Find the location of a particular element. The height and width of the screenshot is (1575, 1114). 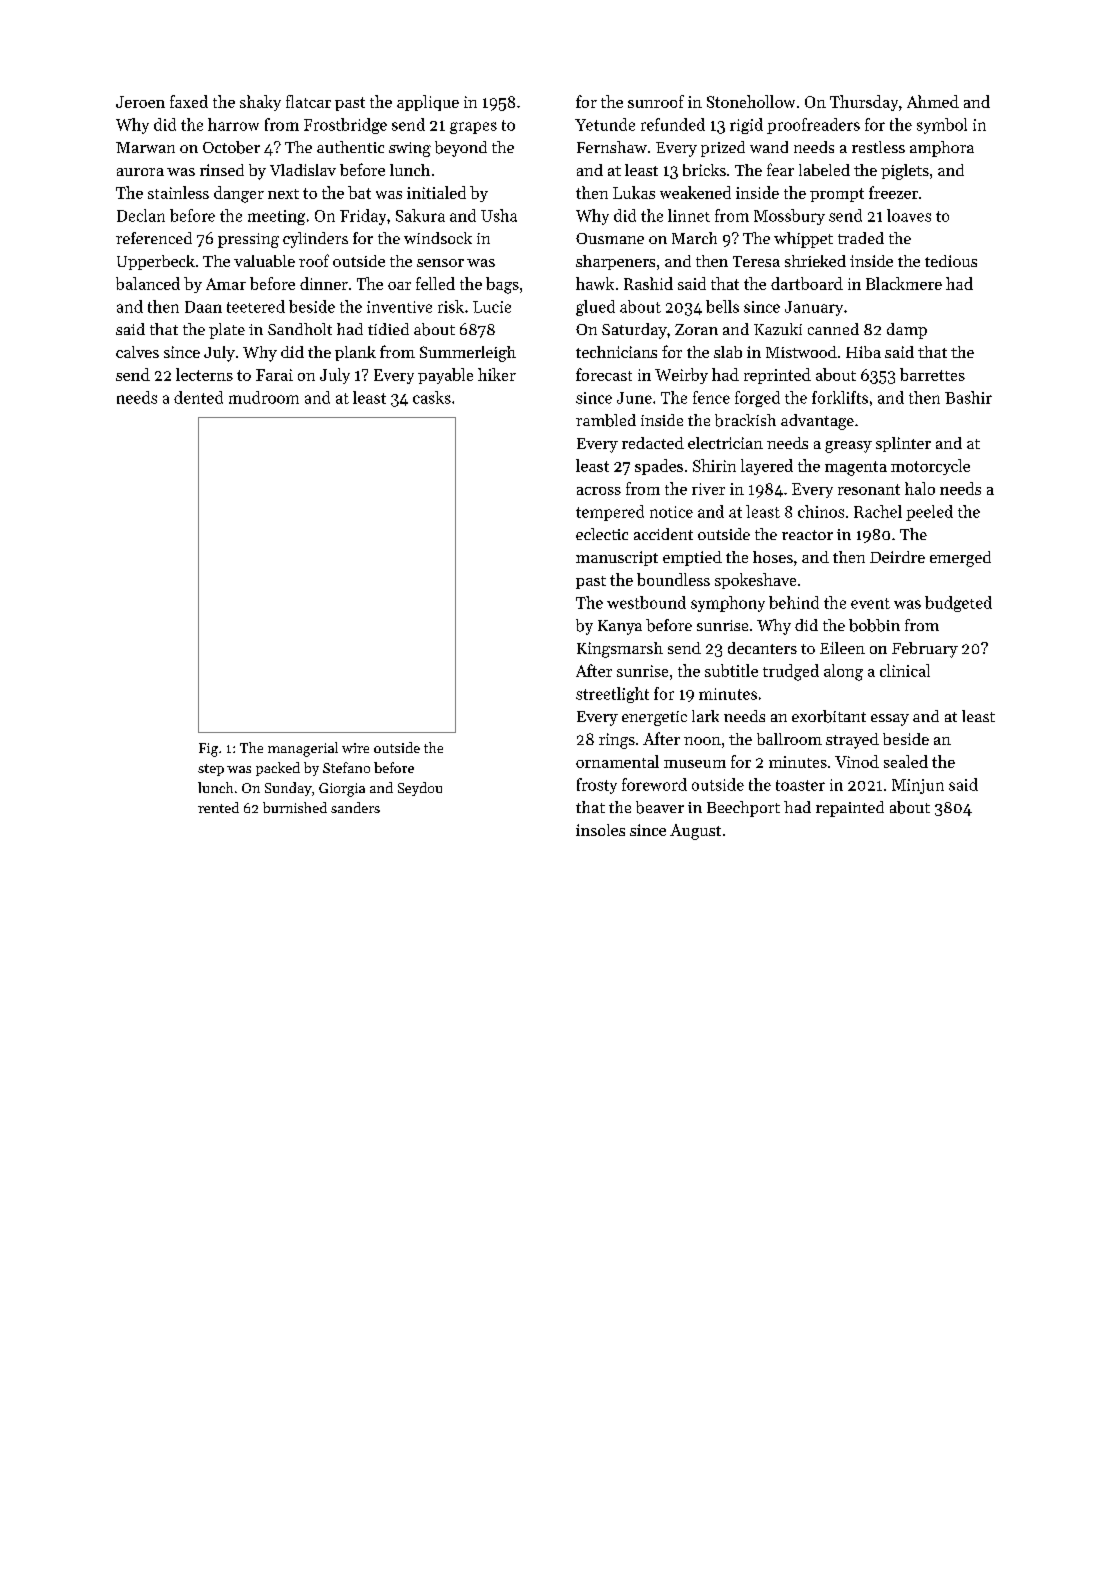

Fig is located at coordinates (208, 750).
